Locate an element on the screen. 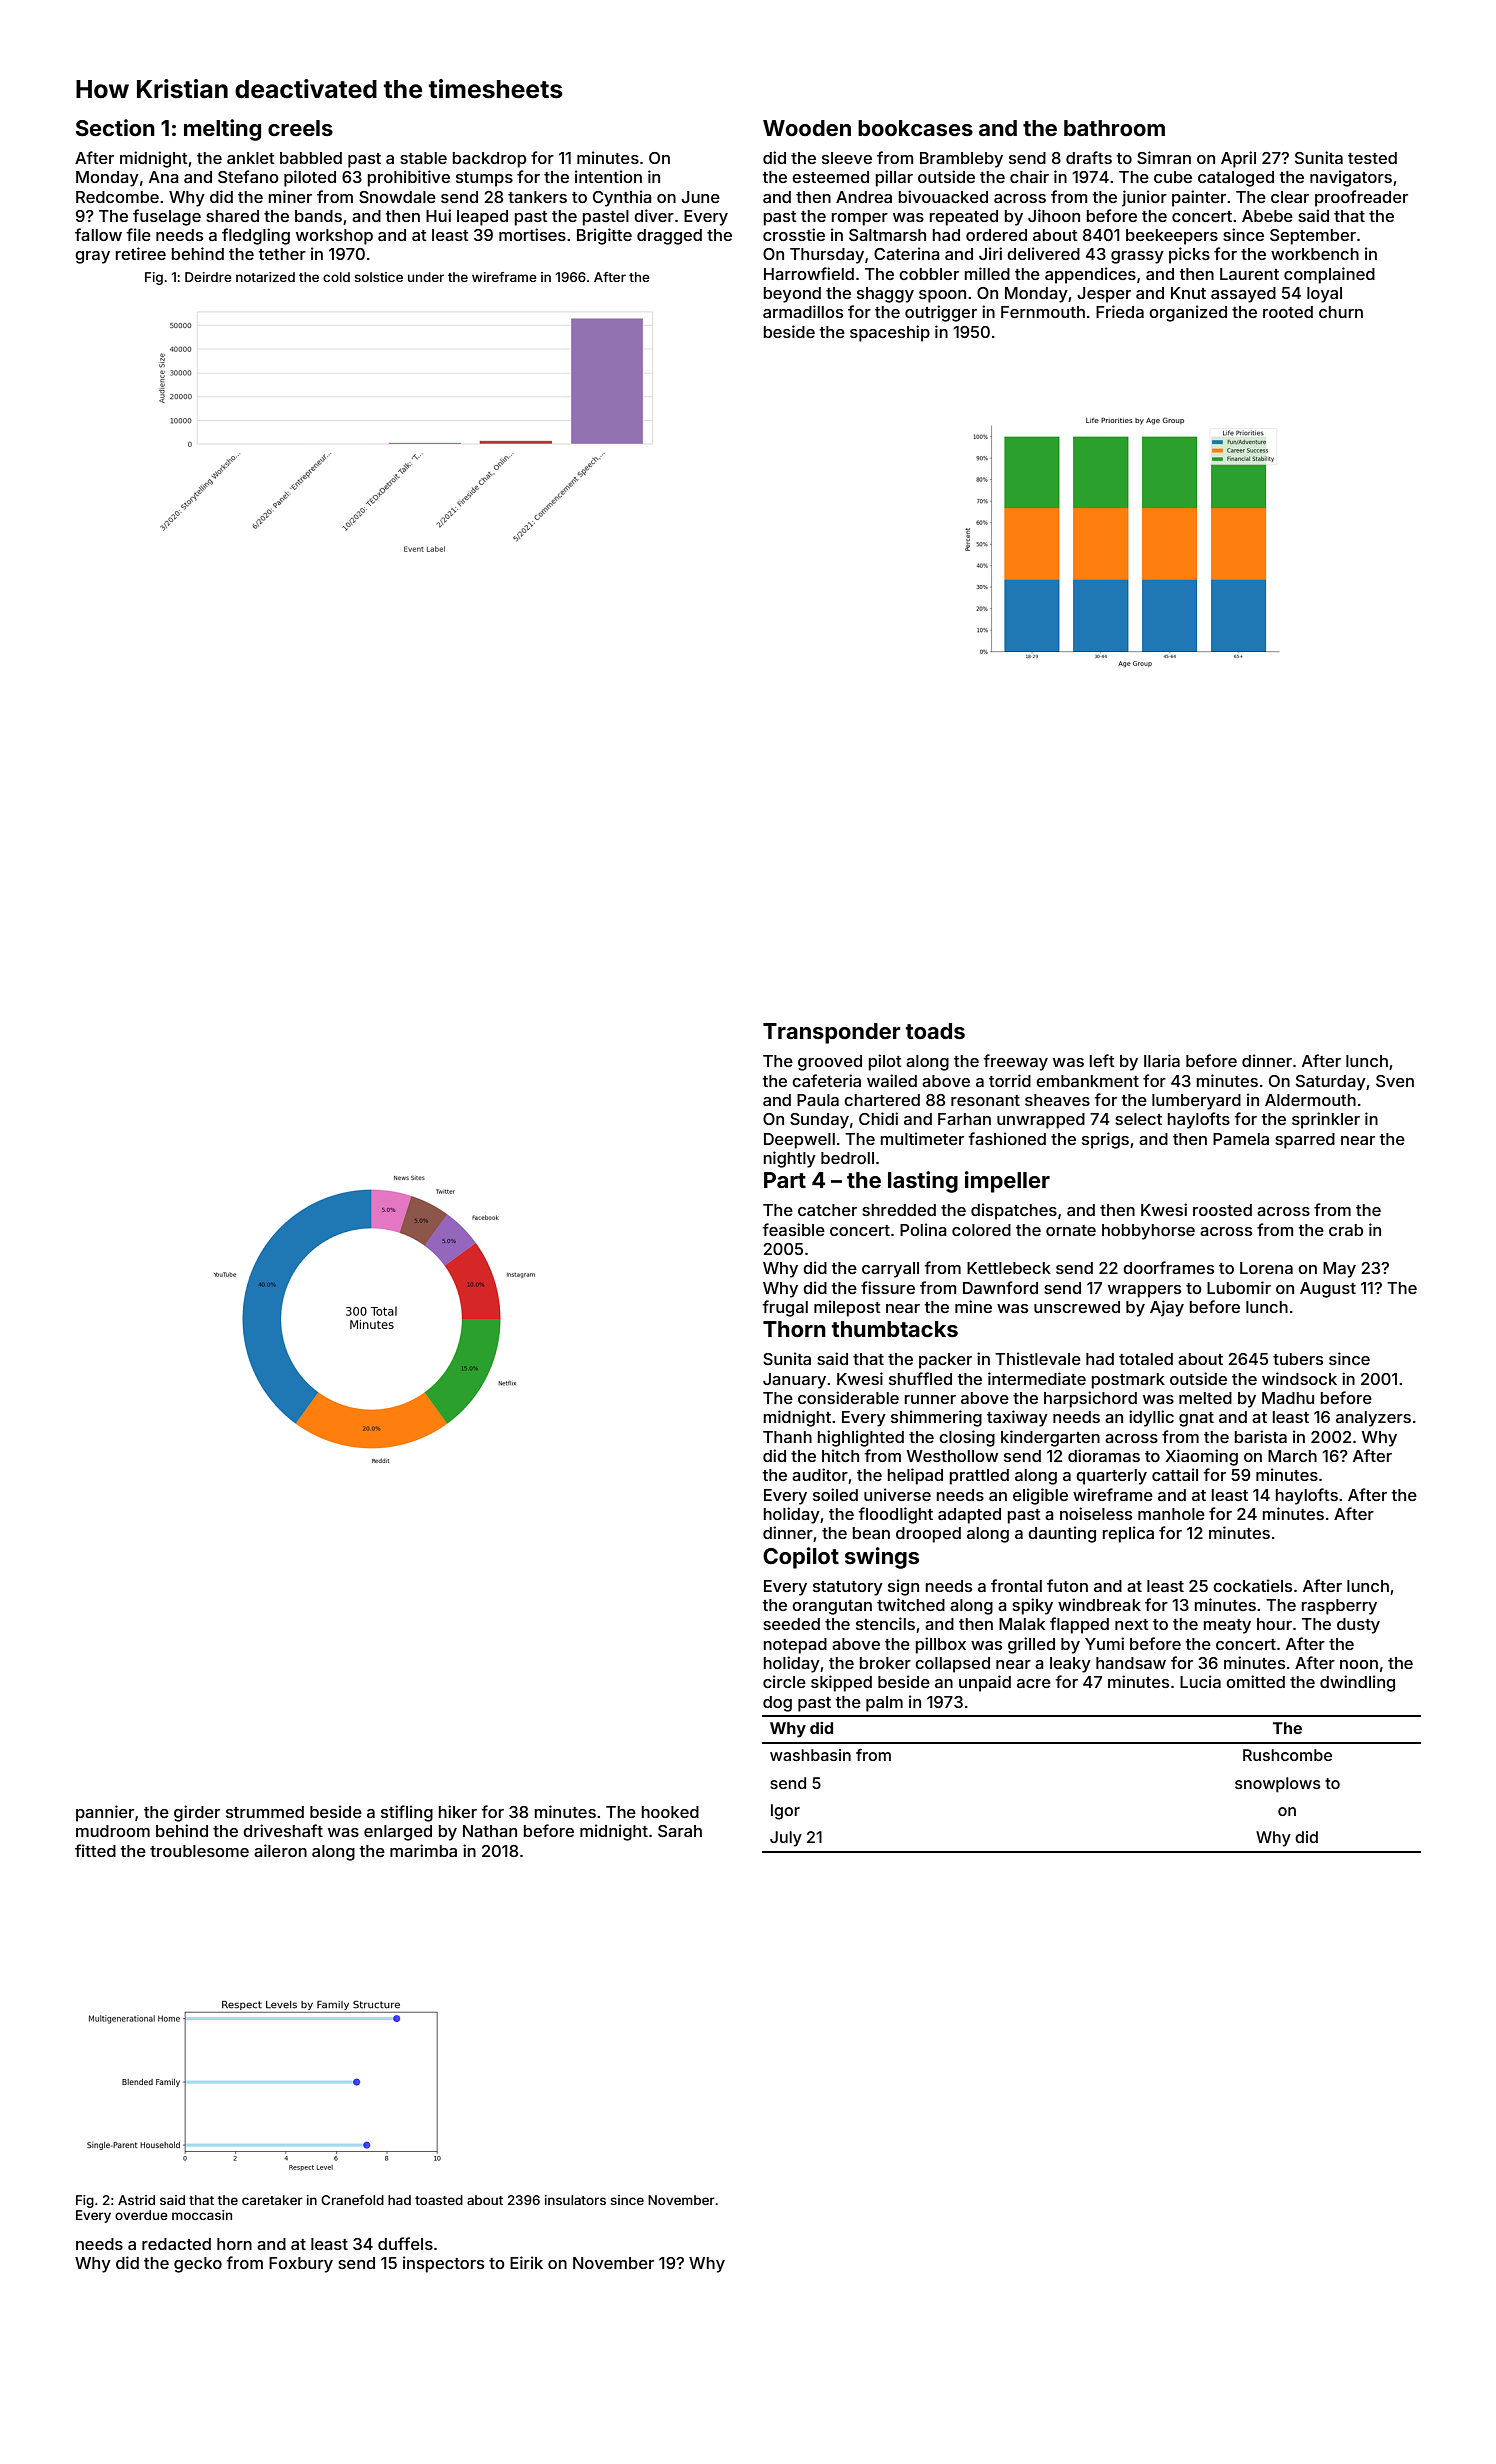 This screenshot has width=1496, height=2464. Deepwell is located at coordinates (799, 1141).
